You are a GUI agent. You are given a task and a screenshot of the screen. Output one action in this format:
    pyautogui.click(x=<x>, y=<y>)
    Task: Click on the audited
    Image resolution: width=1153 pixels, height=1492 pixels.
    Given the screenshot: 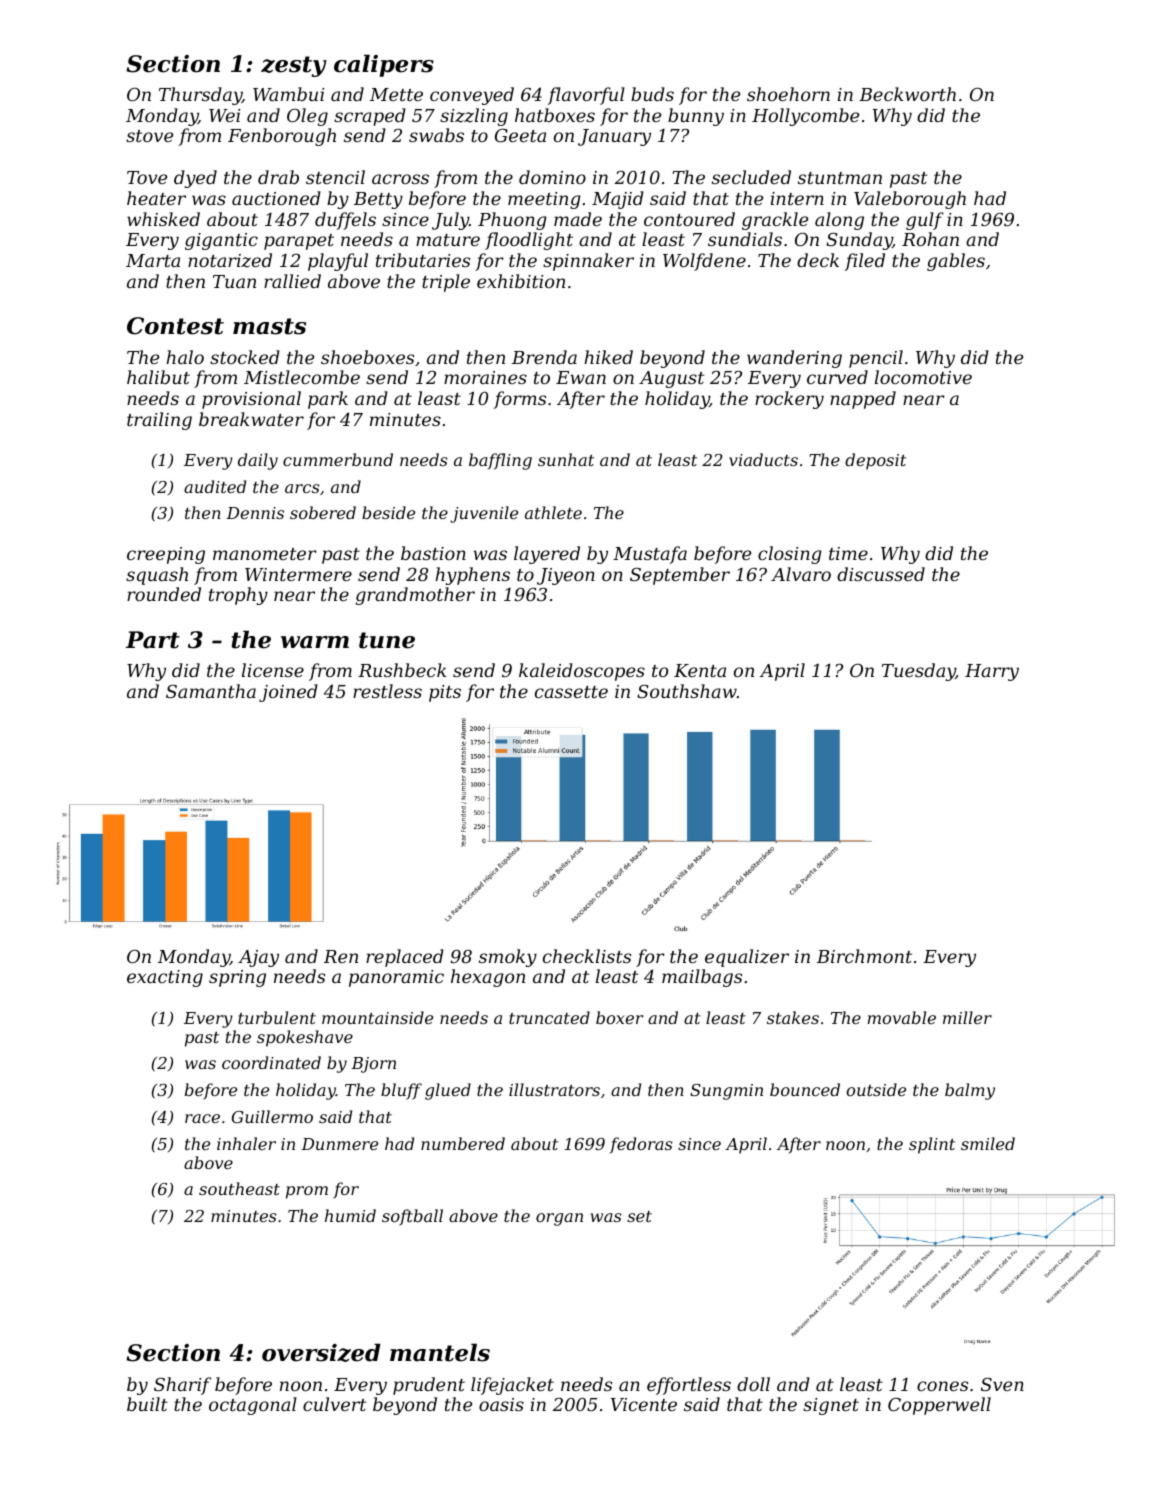 What is the action you would take?
    pyautogui.click(x=215, y=486)
